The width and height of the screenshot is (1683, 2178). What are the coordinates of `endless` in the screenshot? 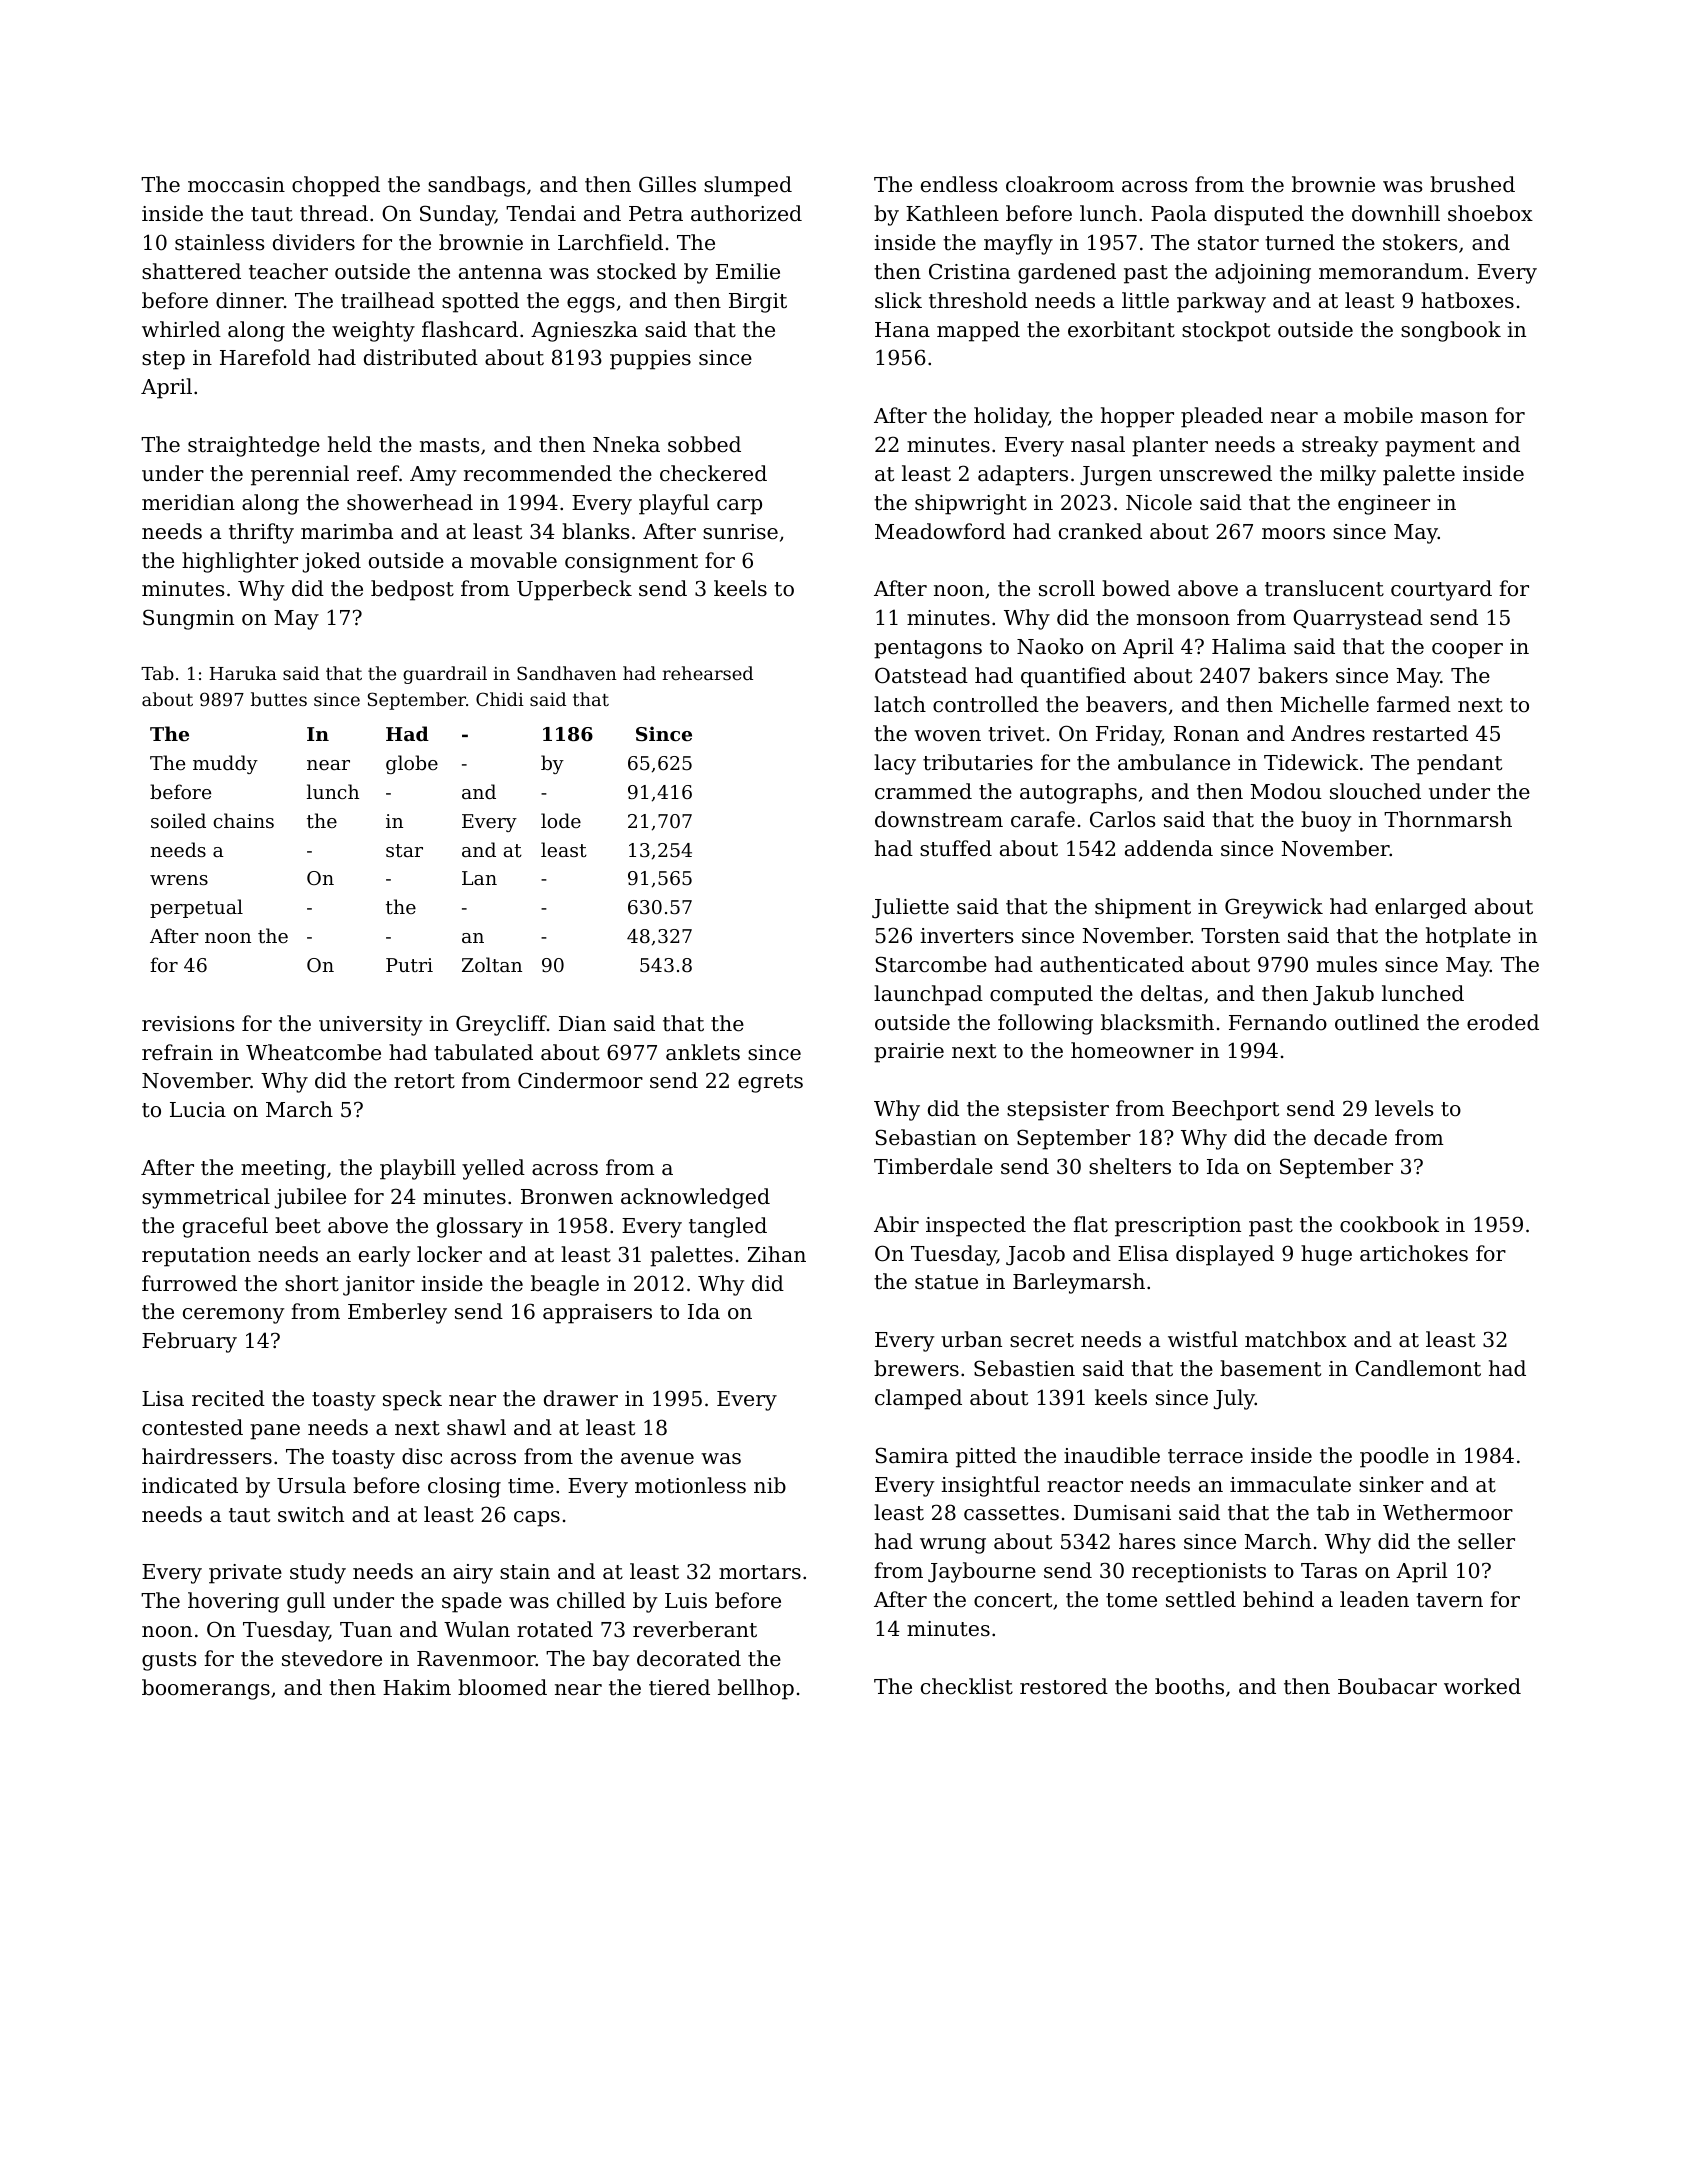 It's located at (959, 184).
